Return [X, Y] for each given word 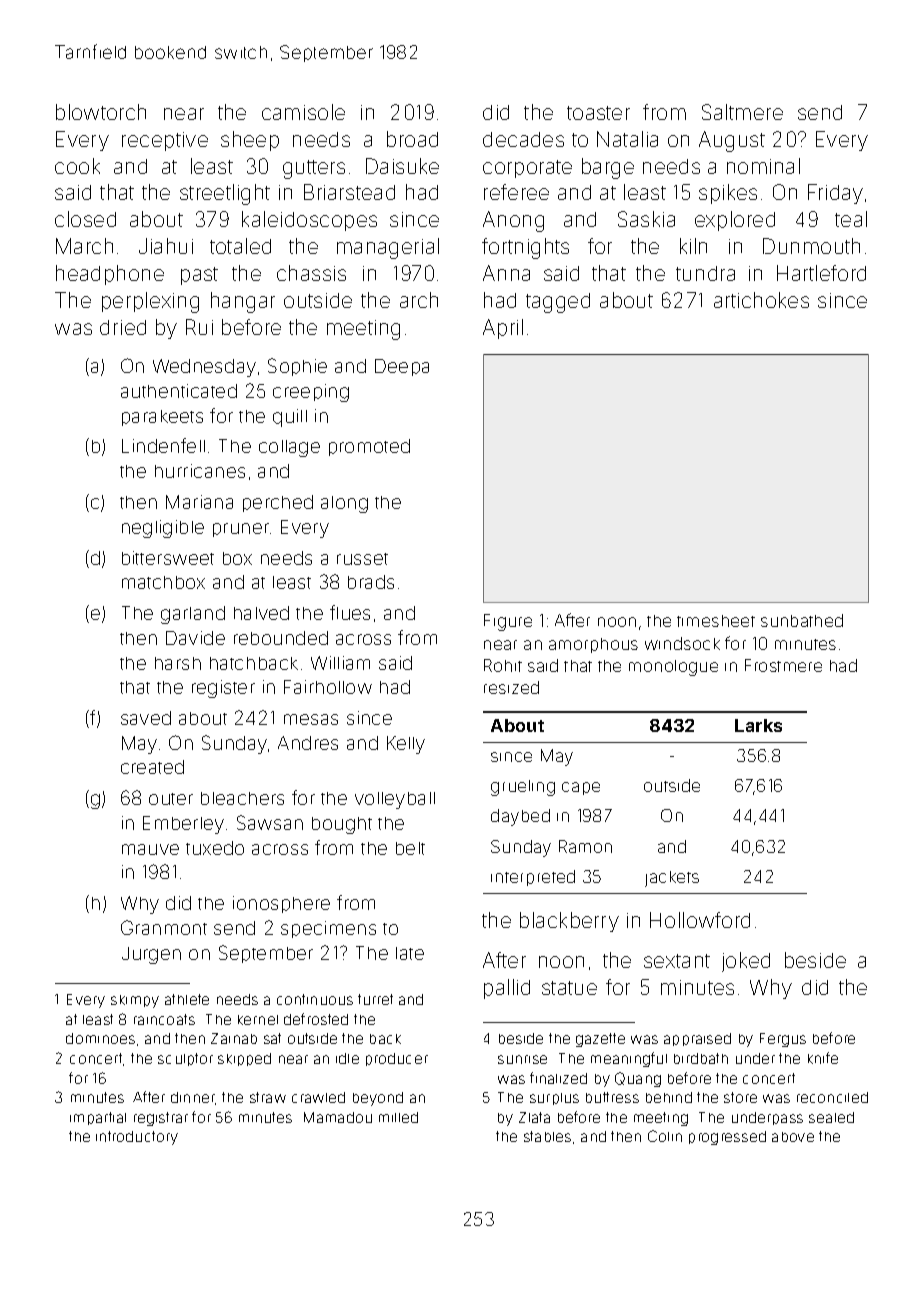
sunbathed [802, 620]
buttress [612, 1097]
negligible [163, 529]
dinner [193, 1097]
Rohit [503, 665]
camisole [303, 112]
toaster [598, 113]
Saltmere [742, 112]
